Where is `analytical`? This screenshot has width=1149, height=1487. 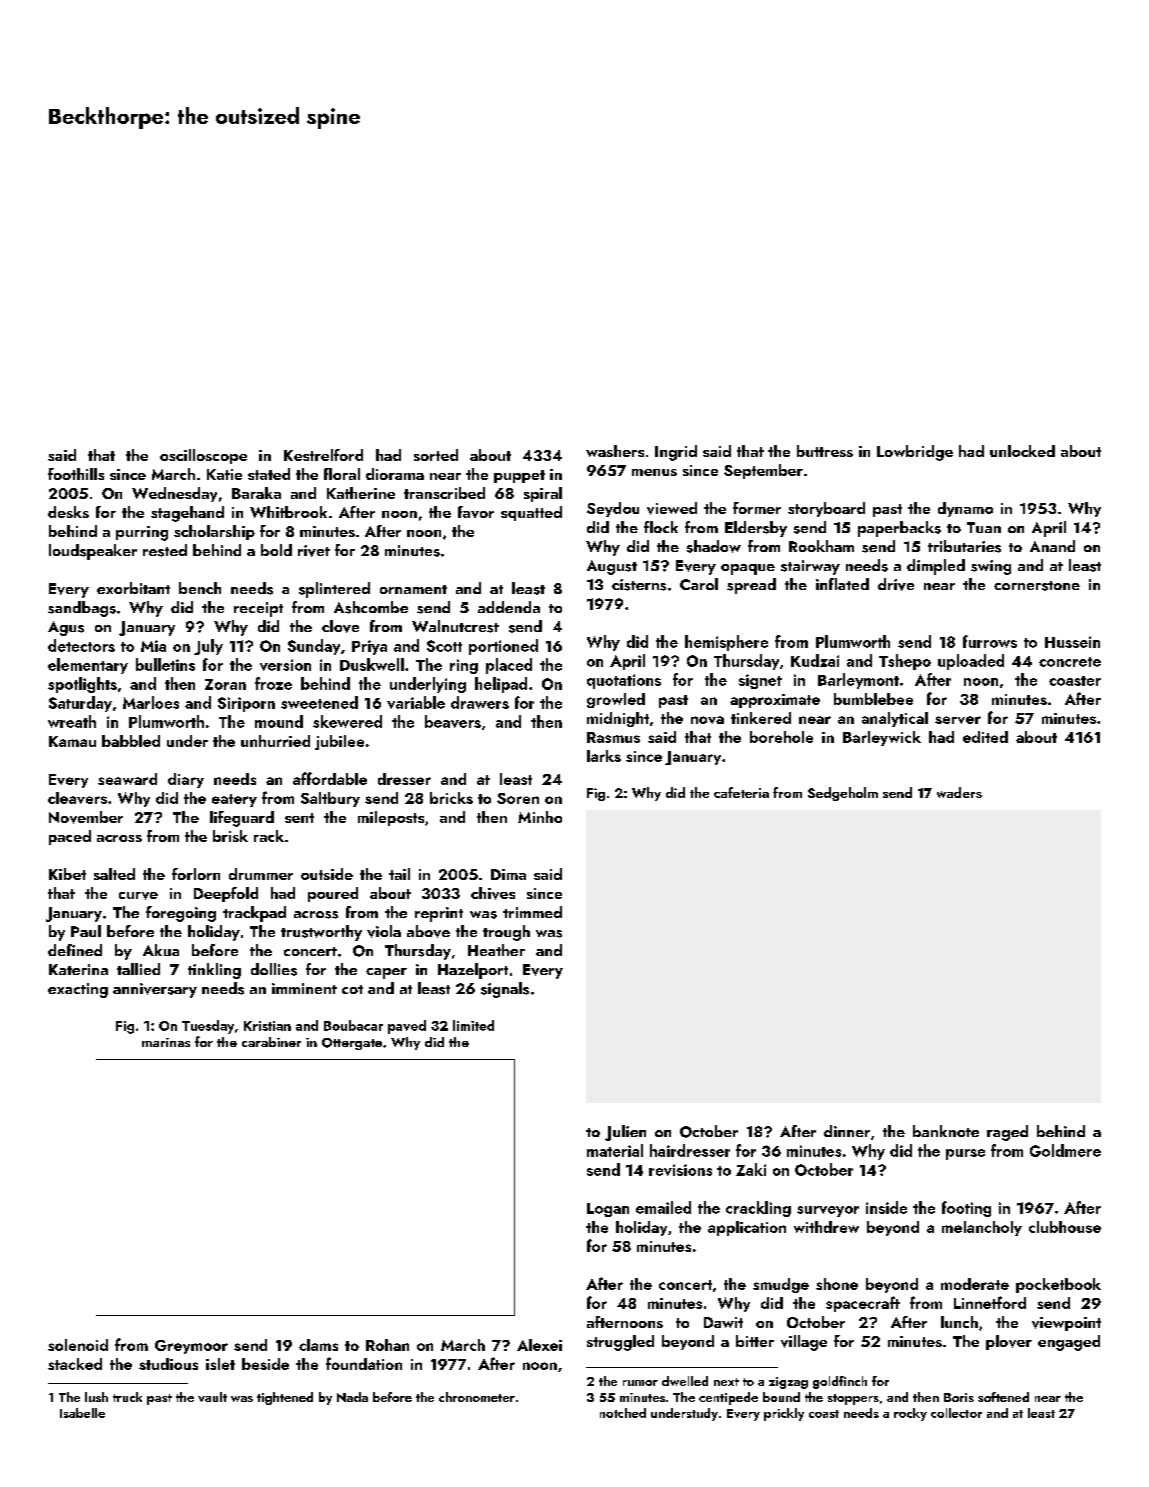 analytical is located at coordinates (895, 719).
